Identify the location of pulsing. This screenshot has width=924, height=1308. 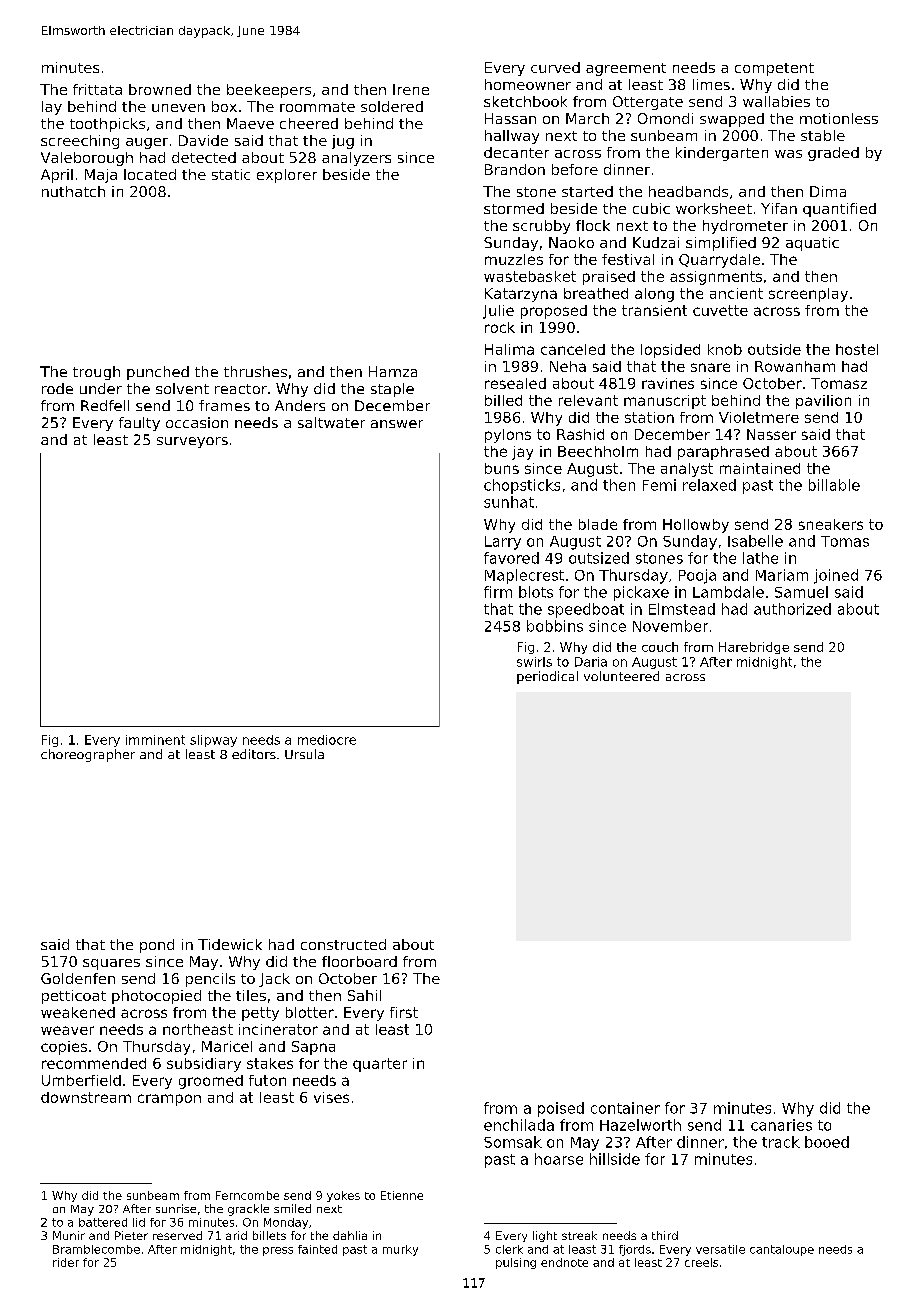
(516, 1263).
